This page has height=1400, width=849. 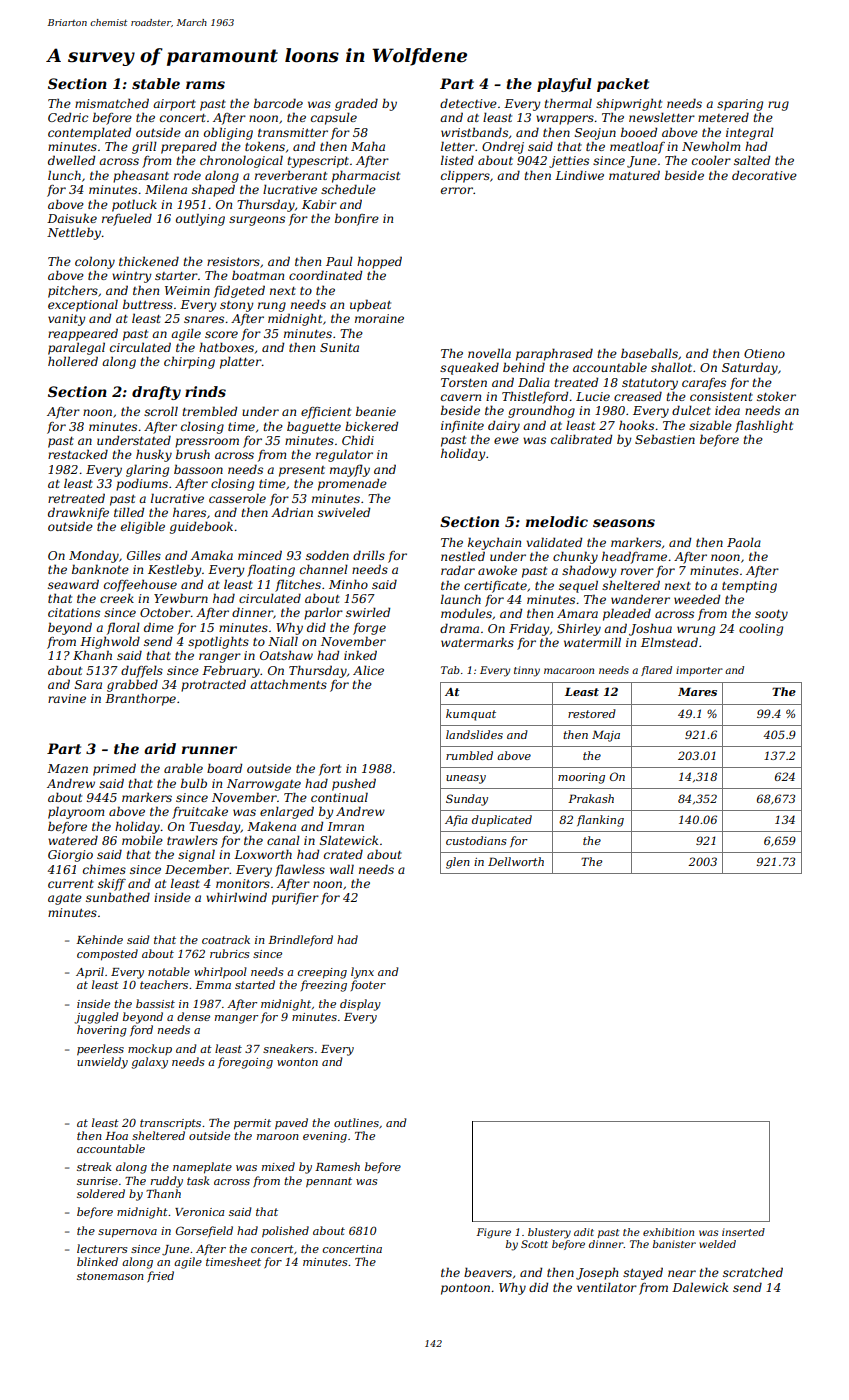 I want to click on infinite, so click(x=462, y=427).
